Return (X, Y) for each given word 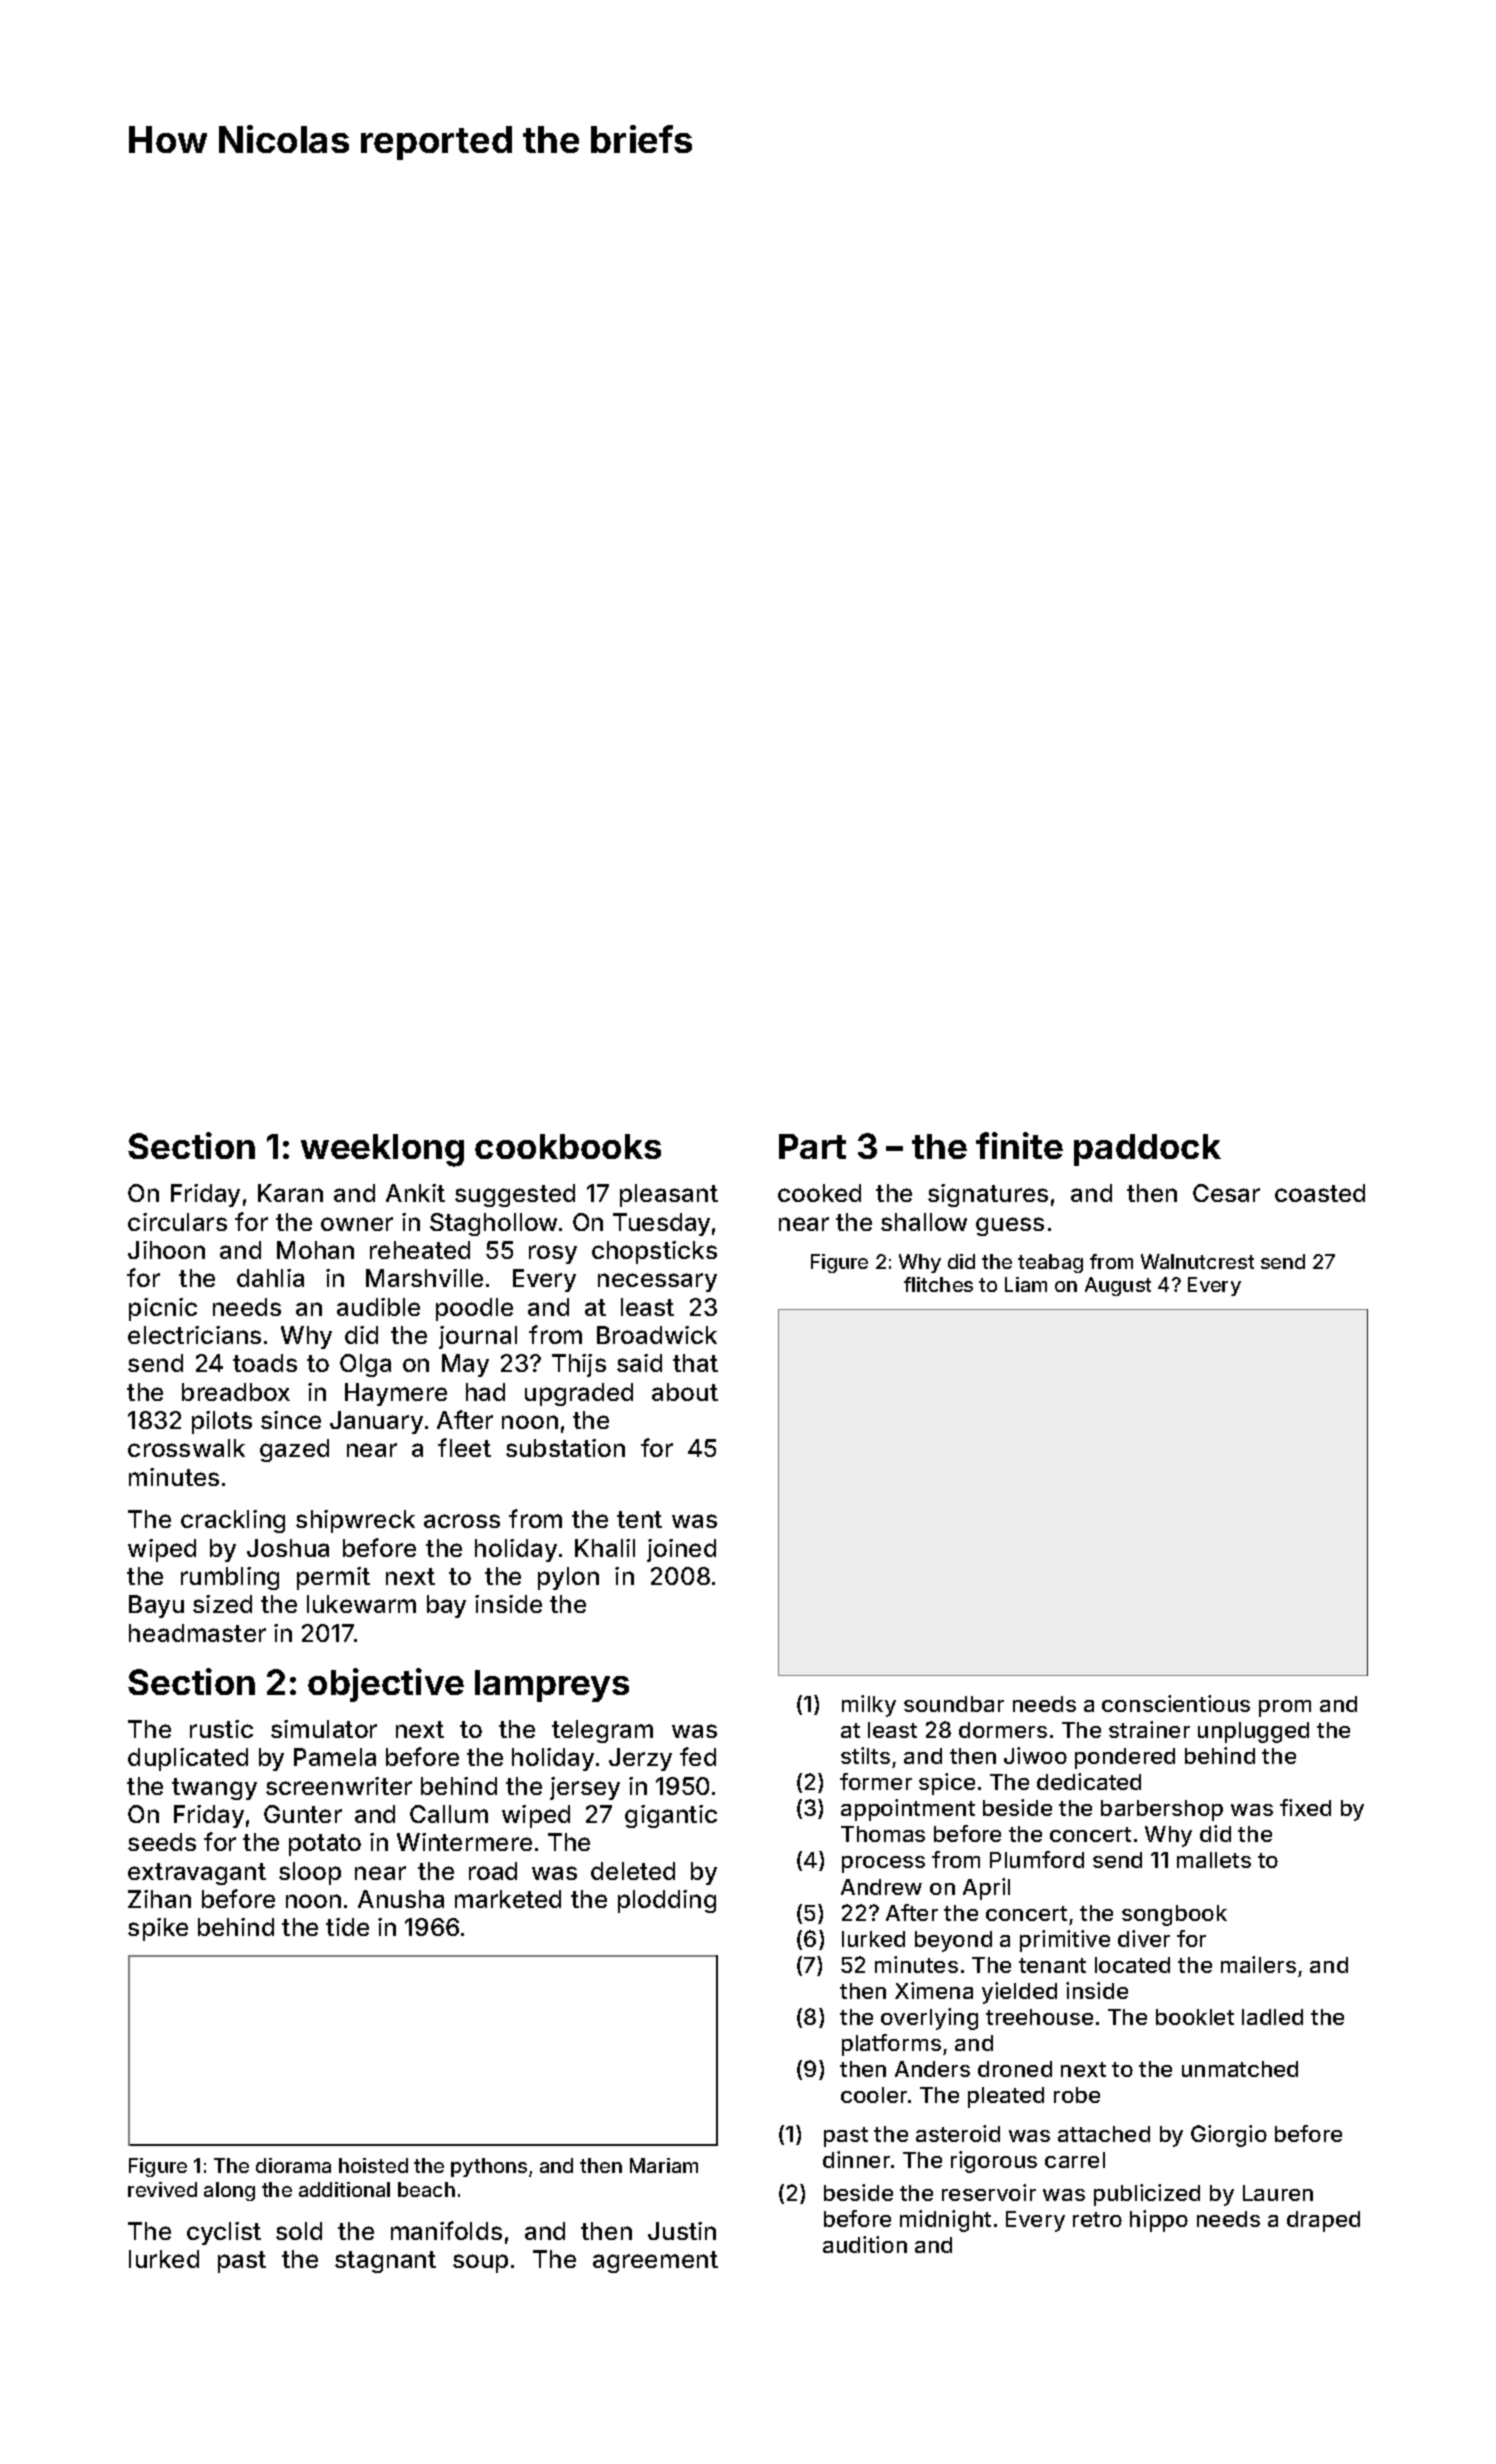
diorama (293, 2165)
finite (1019, 1145)
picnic (163, 1309)
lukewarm (361, 1604)
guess (1010, 1226)
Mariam (664, 2165)
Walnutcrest (1197, 1261)
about (685, 1392)
